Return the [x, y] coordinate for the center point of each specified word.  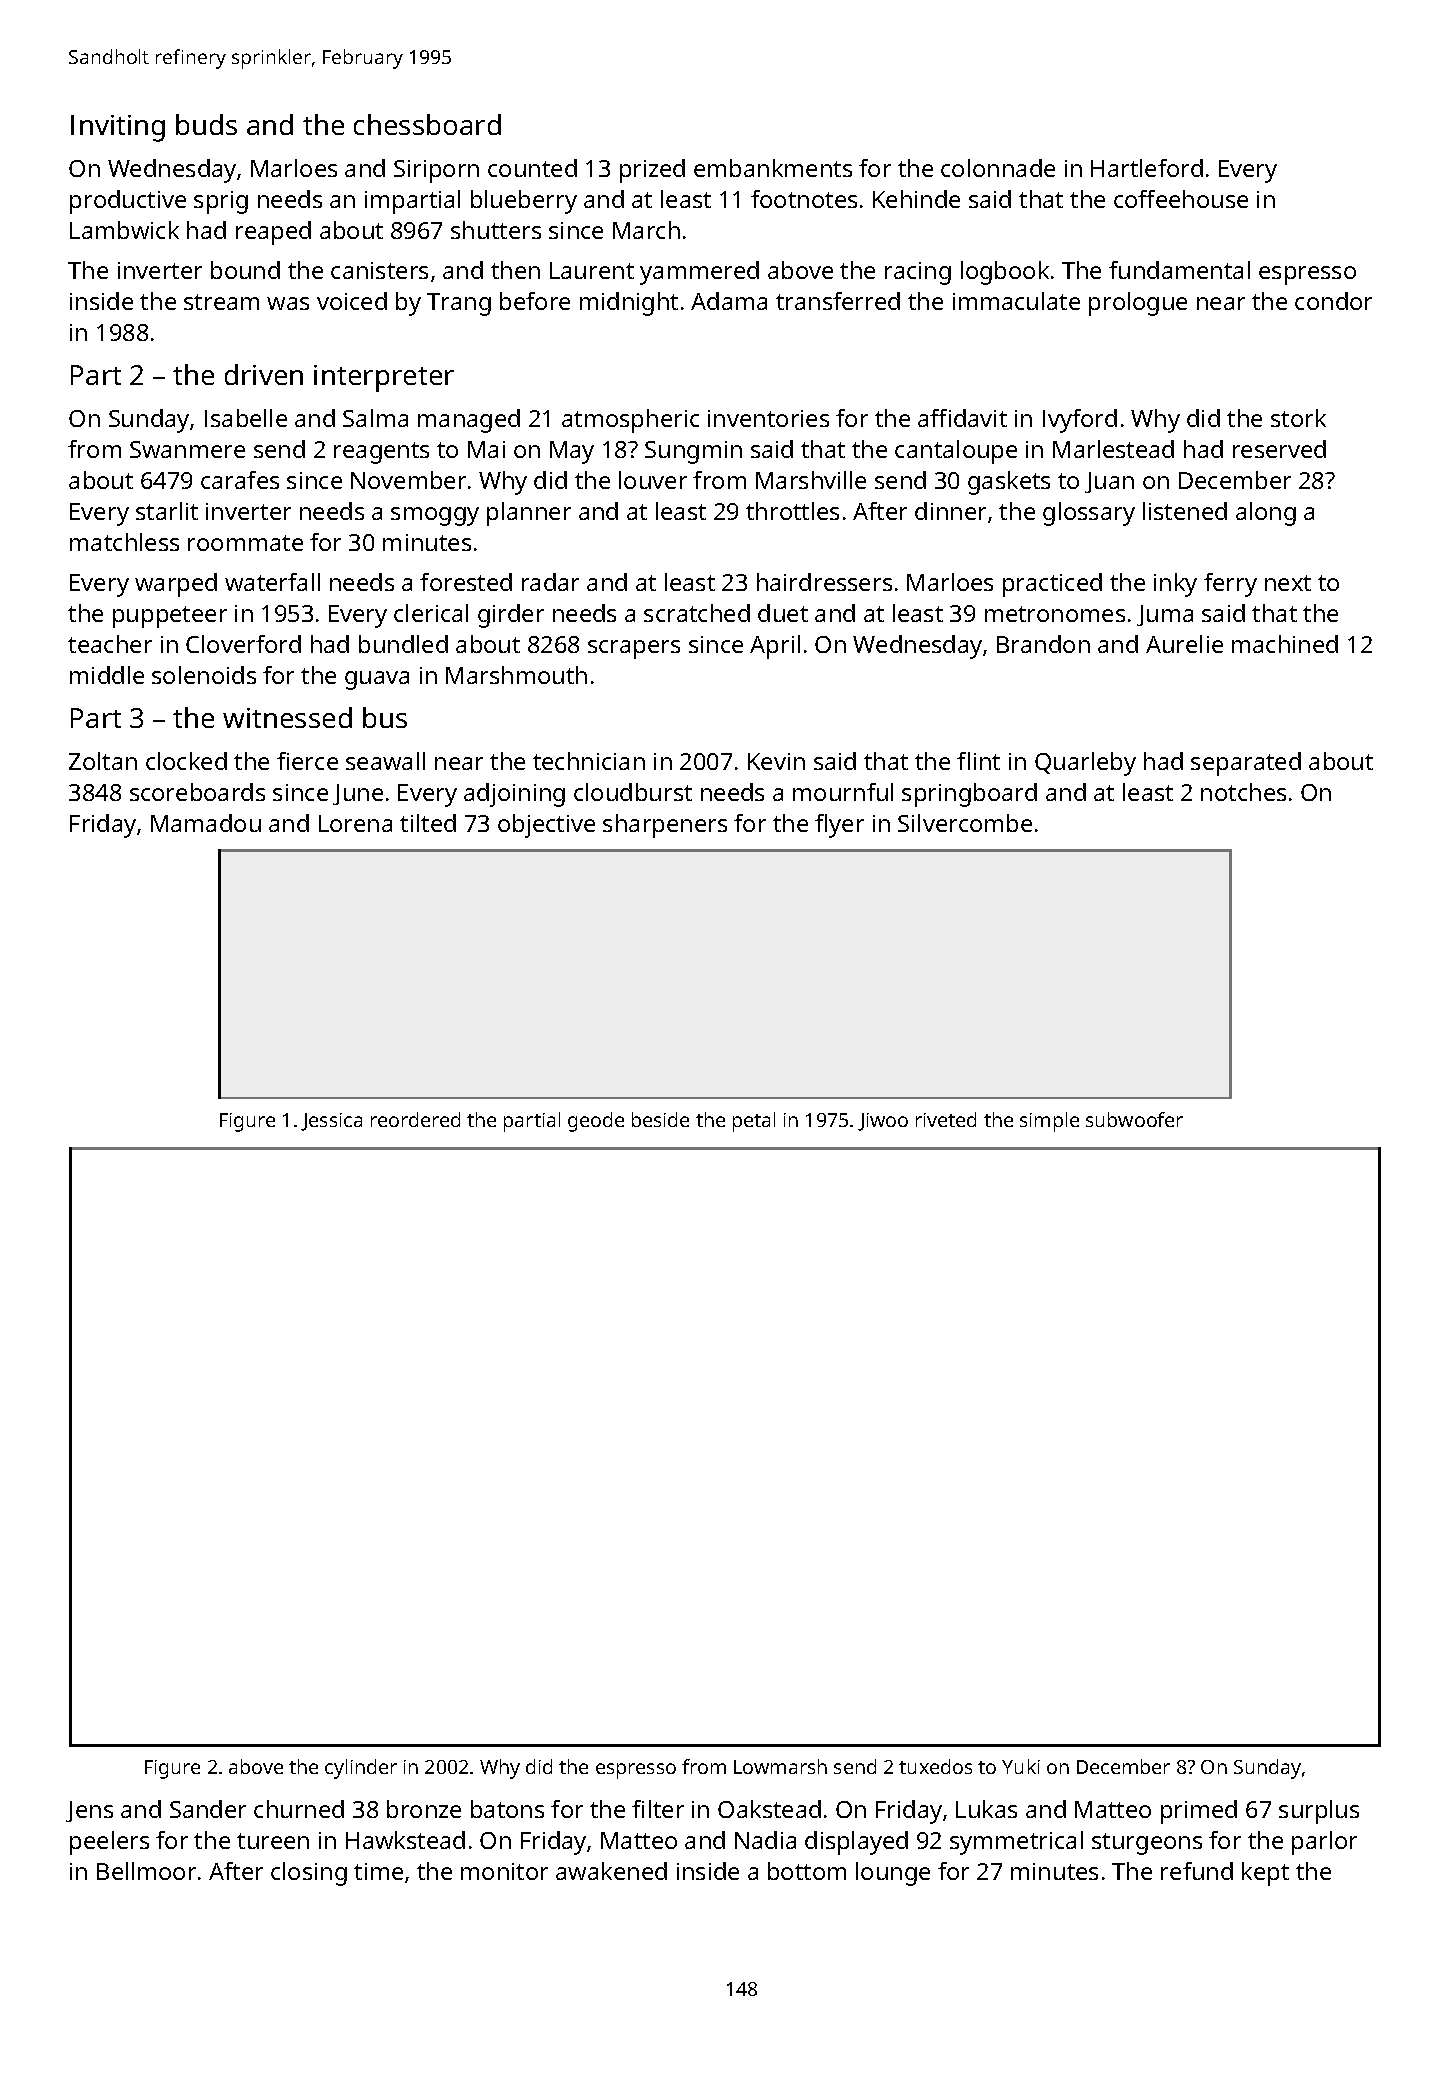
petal [754, 1122]
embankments [773, 168]
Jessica [331, 1122]
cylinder [361, 1769]
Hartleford [1147, 168]
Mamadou [206, 823]
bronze [424, 1809]
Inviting [118, 128]
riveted [946, 1119]
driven [264, 374]
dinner [950, 511]
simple [1049, 1122]
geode [596, 1122]
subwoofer [1134, 1119]
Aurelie [1184, 644]
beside [660, 1119]
